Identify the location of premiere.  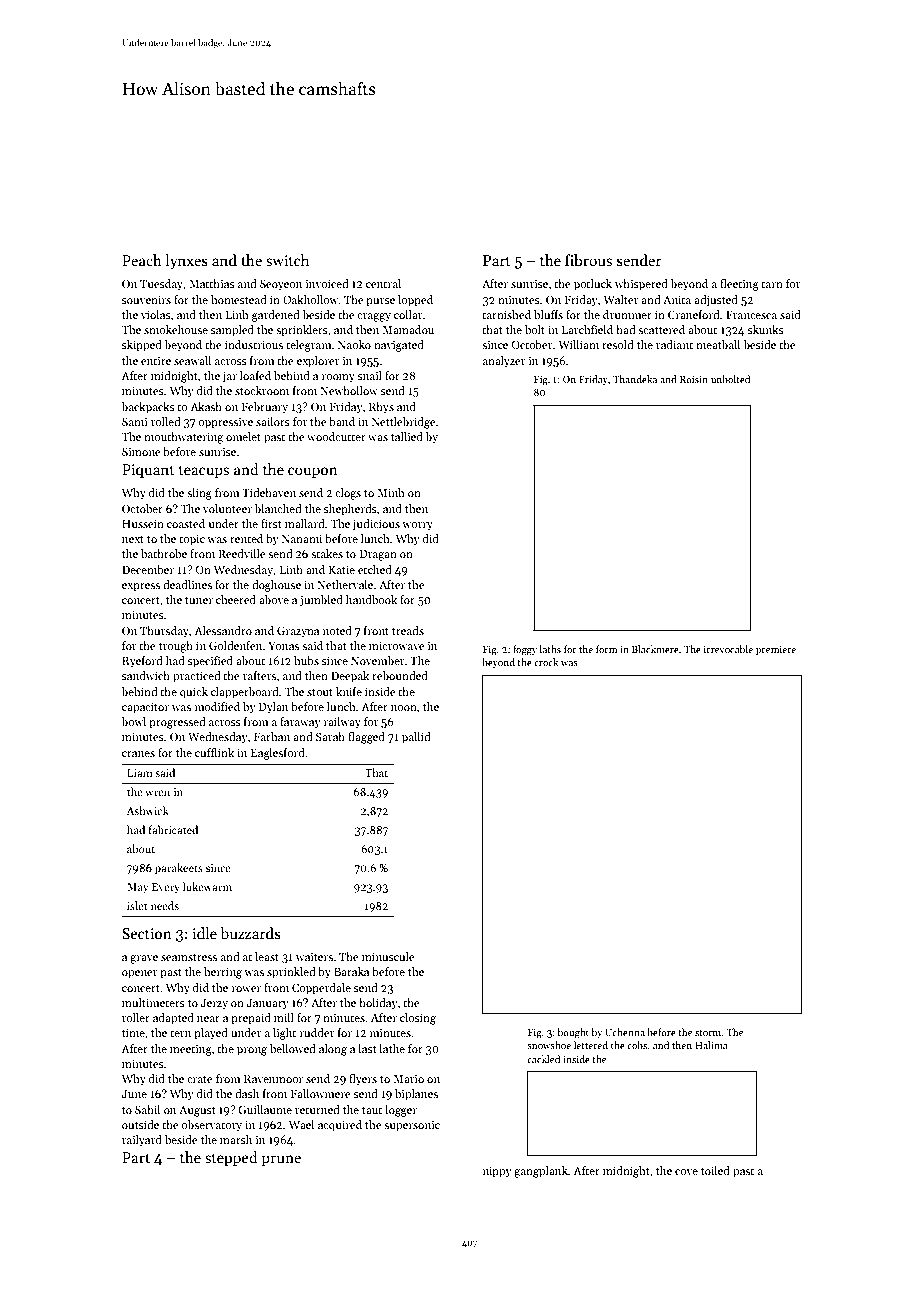
(776, 650).
